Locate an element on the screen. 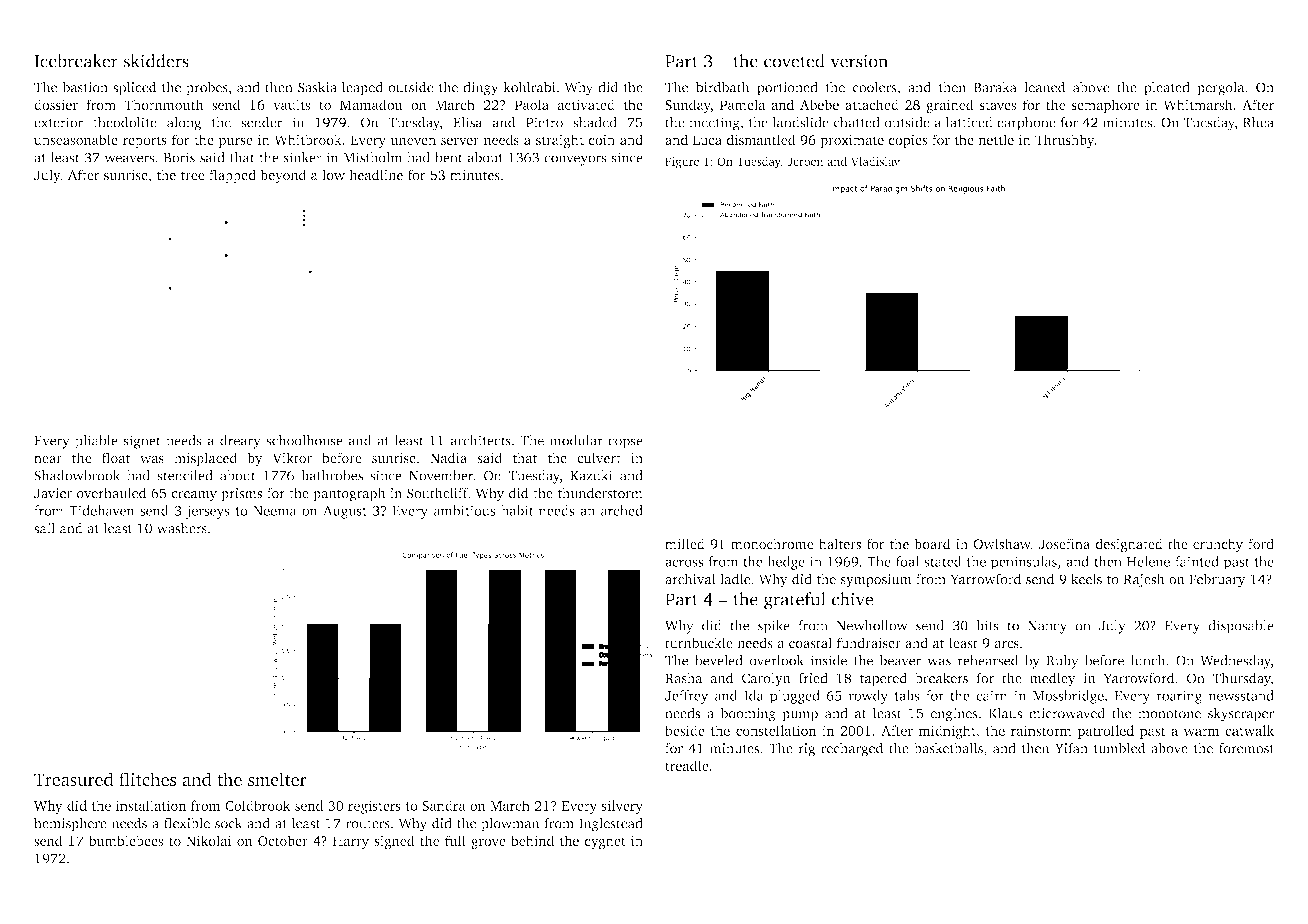 The height and width of the screenshot is (924, 1308). Baraka is located at coordinates (995, 87).
